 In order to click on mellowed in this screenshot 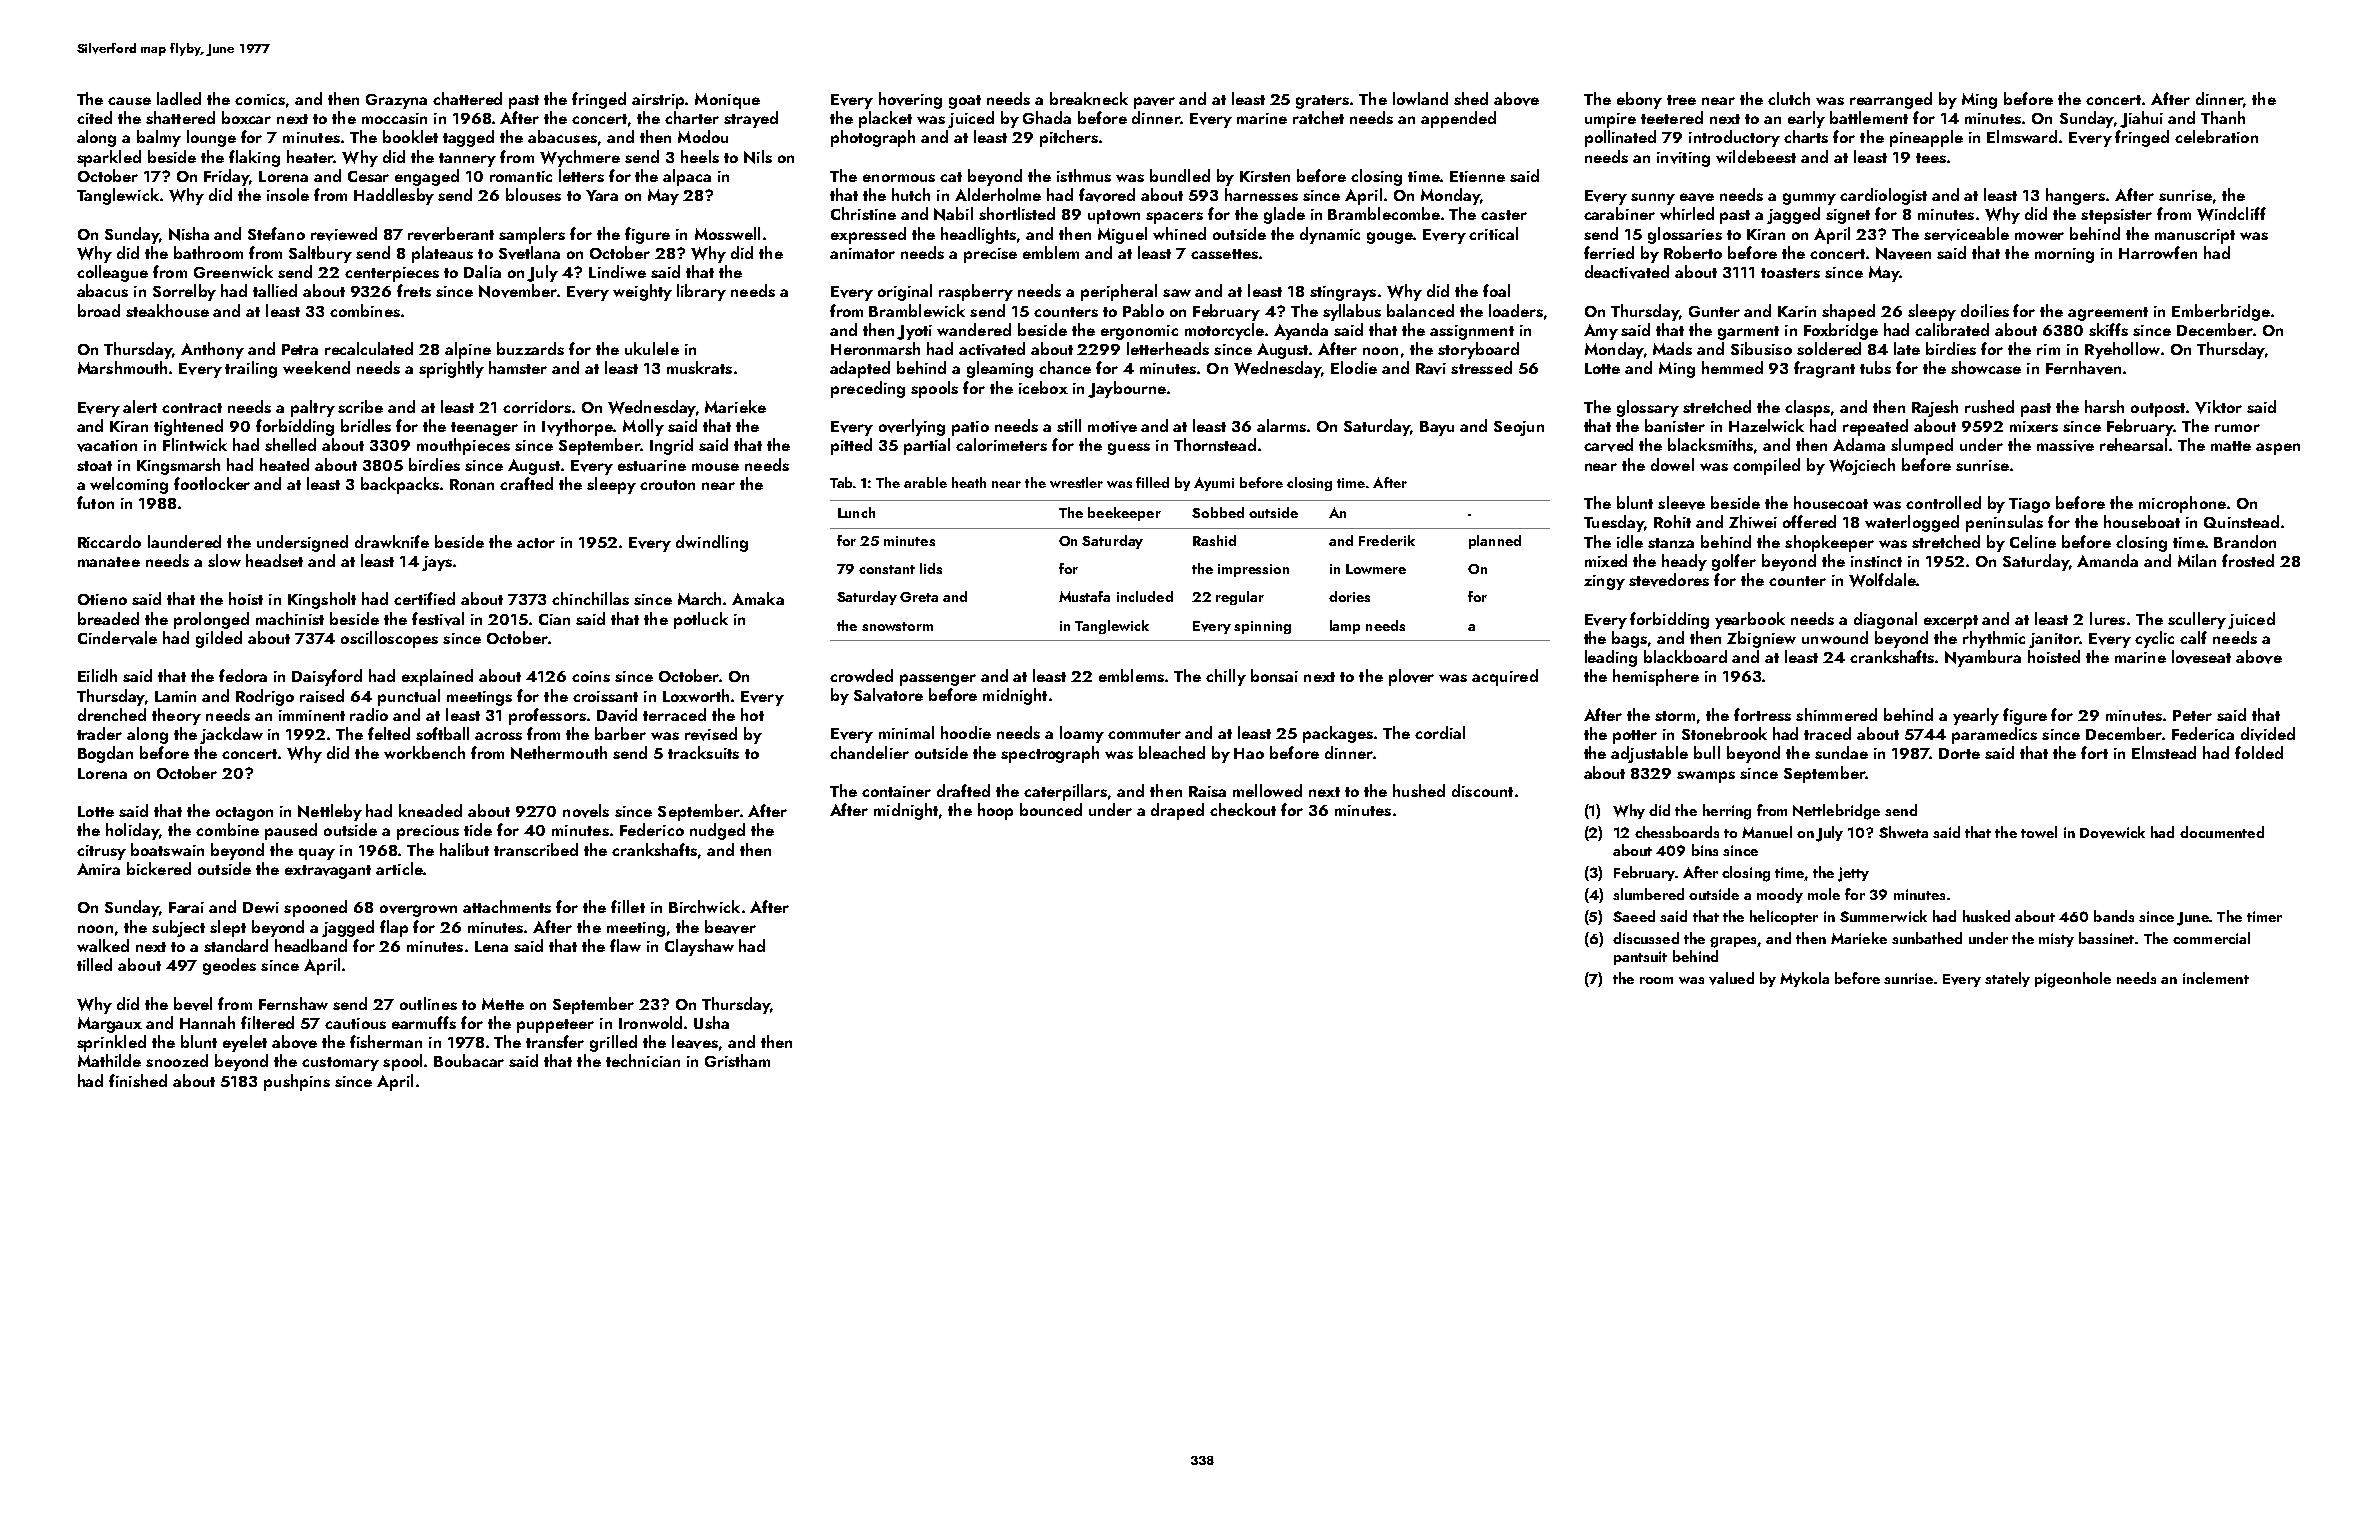, I will do `click(1267, 790)`.
